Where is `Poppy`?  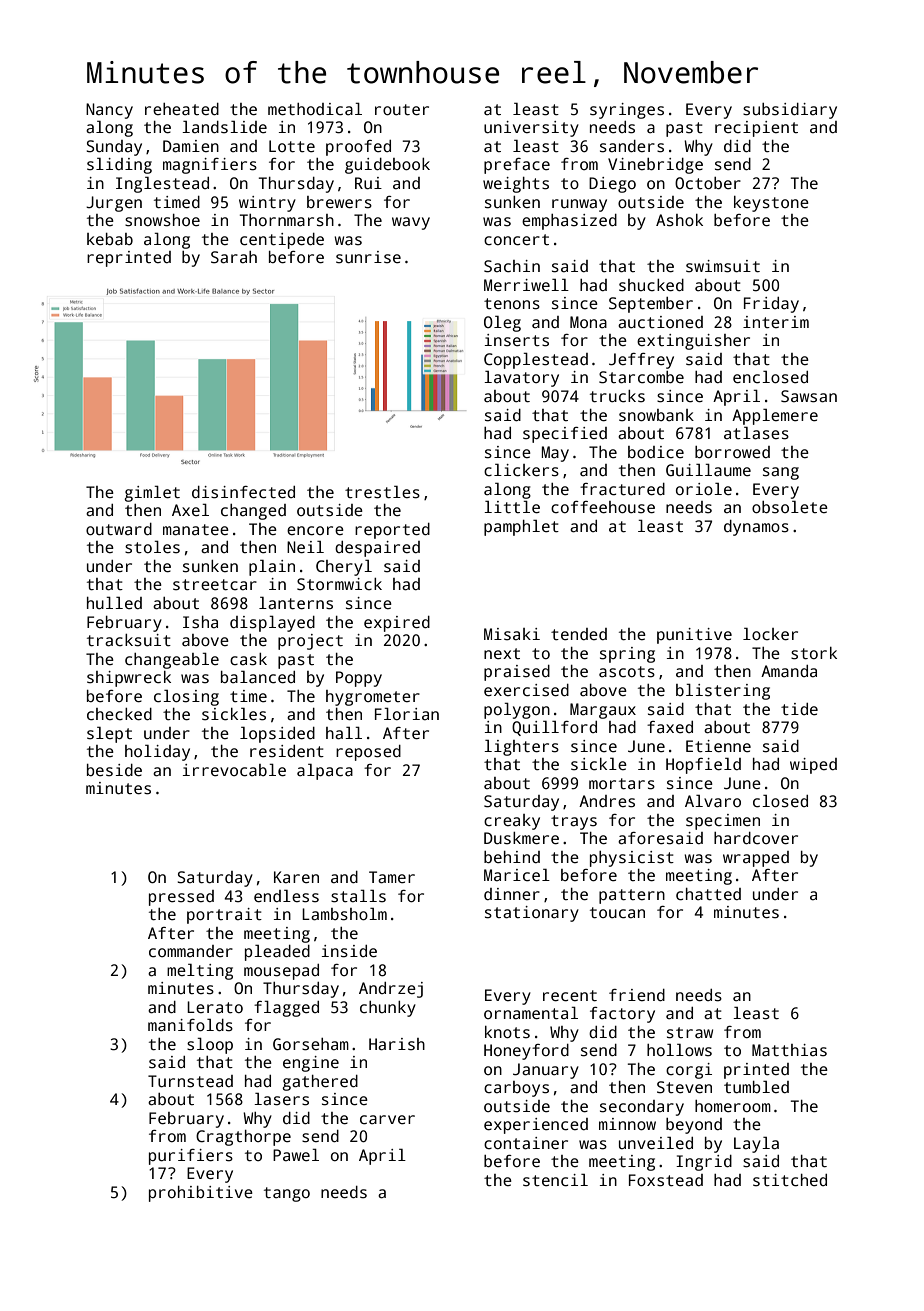 Poppy is located at coordinates (359, 679).
